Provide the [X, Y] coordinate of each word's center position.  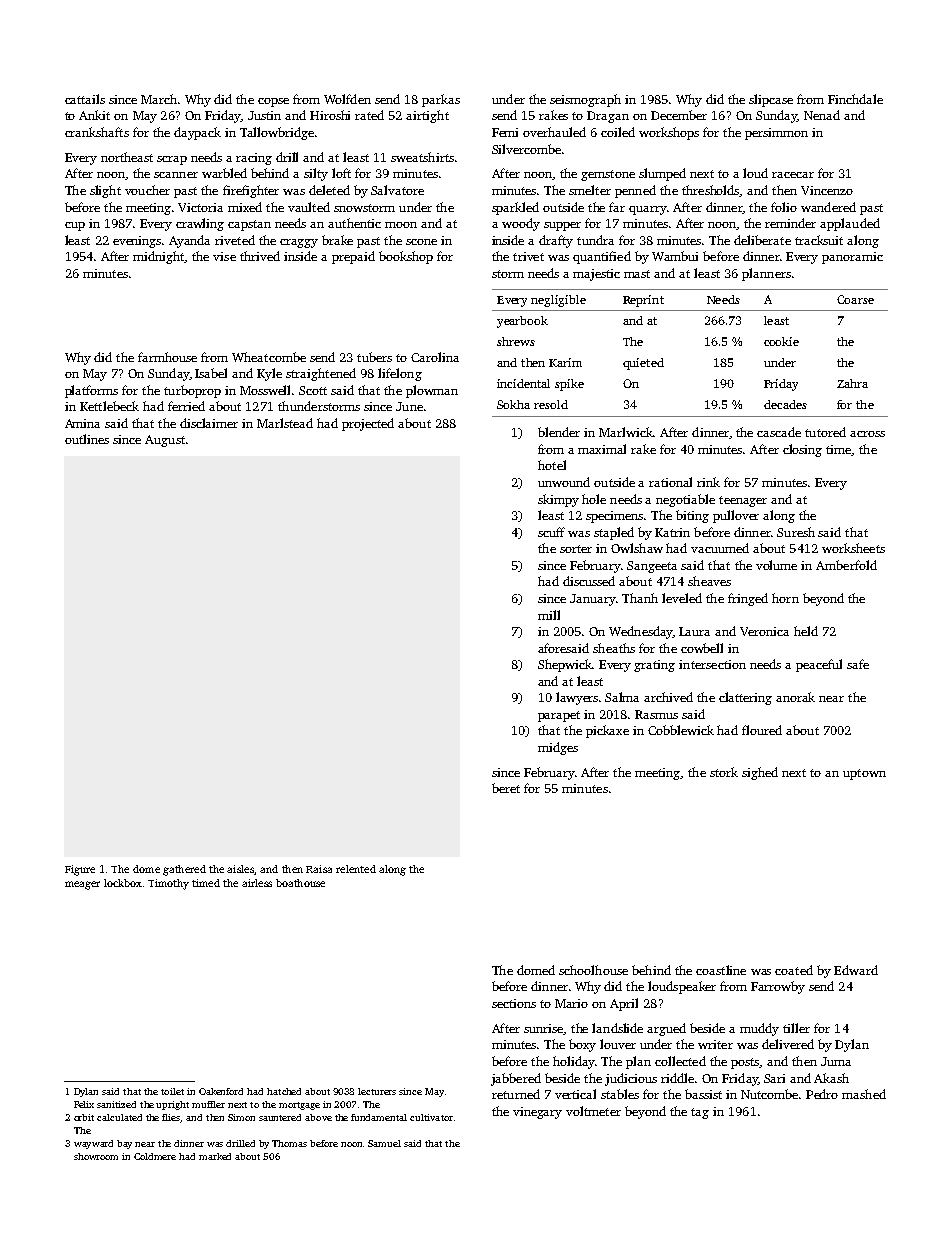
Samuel [384, 1143]
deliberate [762, 240]
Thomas [289, 1143]
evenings [137, 242]
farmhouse [167, 357]
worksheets [853, 548]
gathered [184, 870]
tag [700, 1113]
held [806, 631]
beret [506, 788]
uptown [864, 774]
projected [368, 424]
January [593, 600]
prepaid [353, 257]
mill [549, 615]
